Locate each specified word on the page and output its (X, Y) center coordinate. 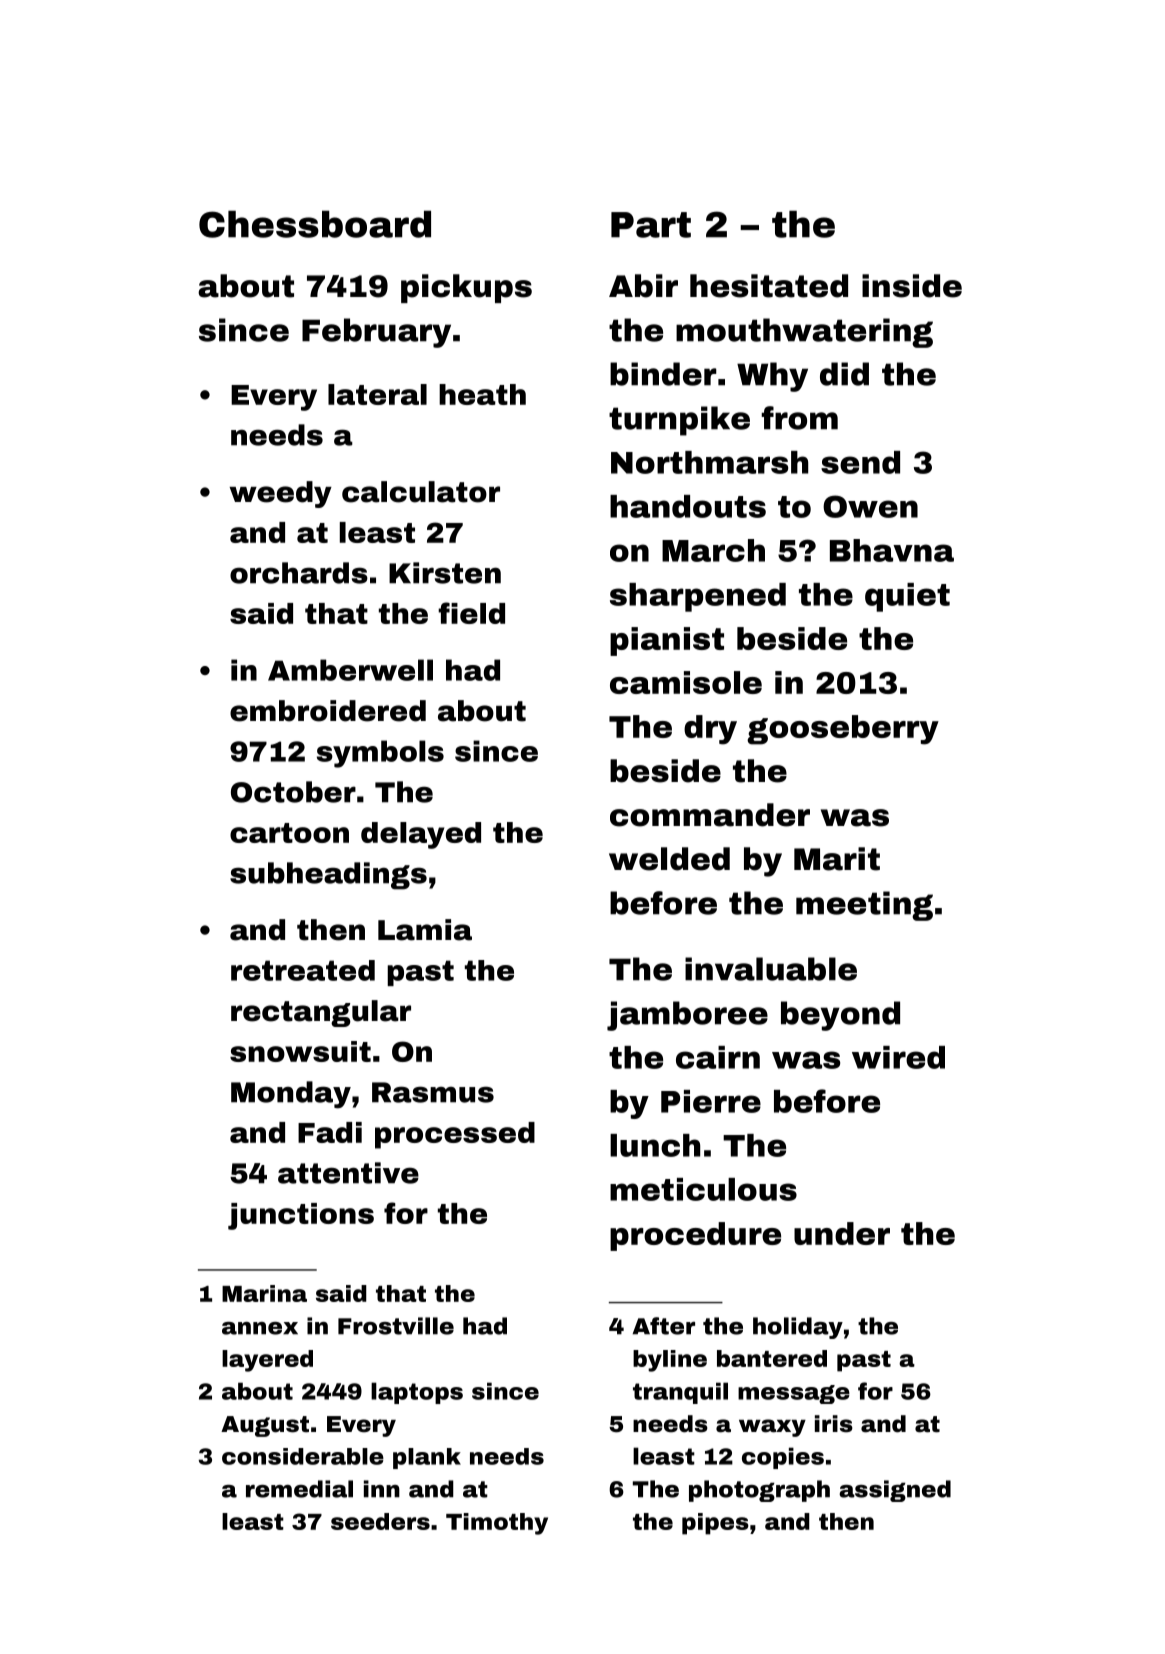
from (799, 418)
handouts (688, 506)
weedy (280, 494)
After (664, 1326)
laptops (417, 1393)
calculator (421, 492)
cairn (718, 1057)
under (842, 1233)
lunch (655, 1145)
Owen (870, 506)
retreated (303, 970)
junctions (301, 1216)
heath (482, 394)
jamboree (687, 1016)
